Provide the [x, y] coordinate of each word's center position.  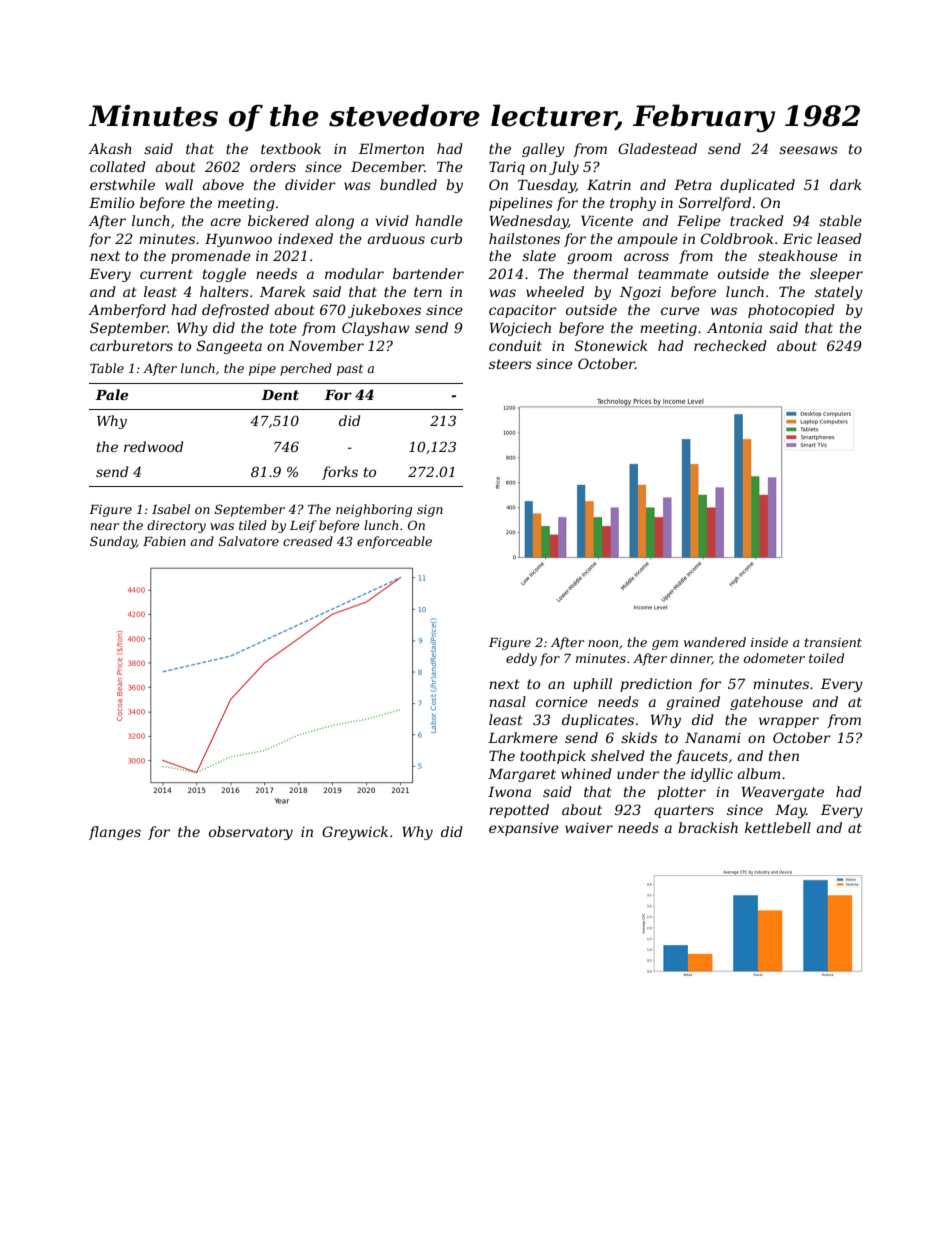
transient [833, 642]
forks [340, 473]
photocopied [791, 311]
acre [226, 222]
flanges [115, 833]
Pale [112, 394]
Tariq [507, 168]
